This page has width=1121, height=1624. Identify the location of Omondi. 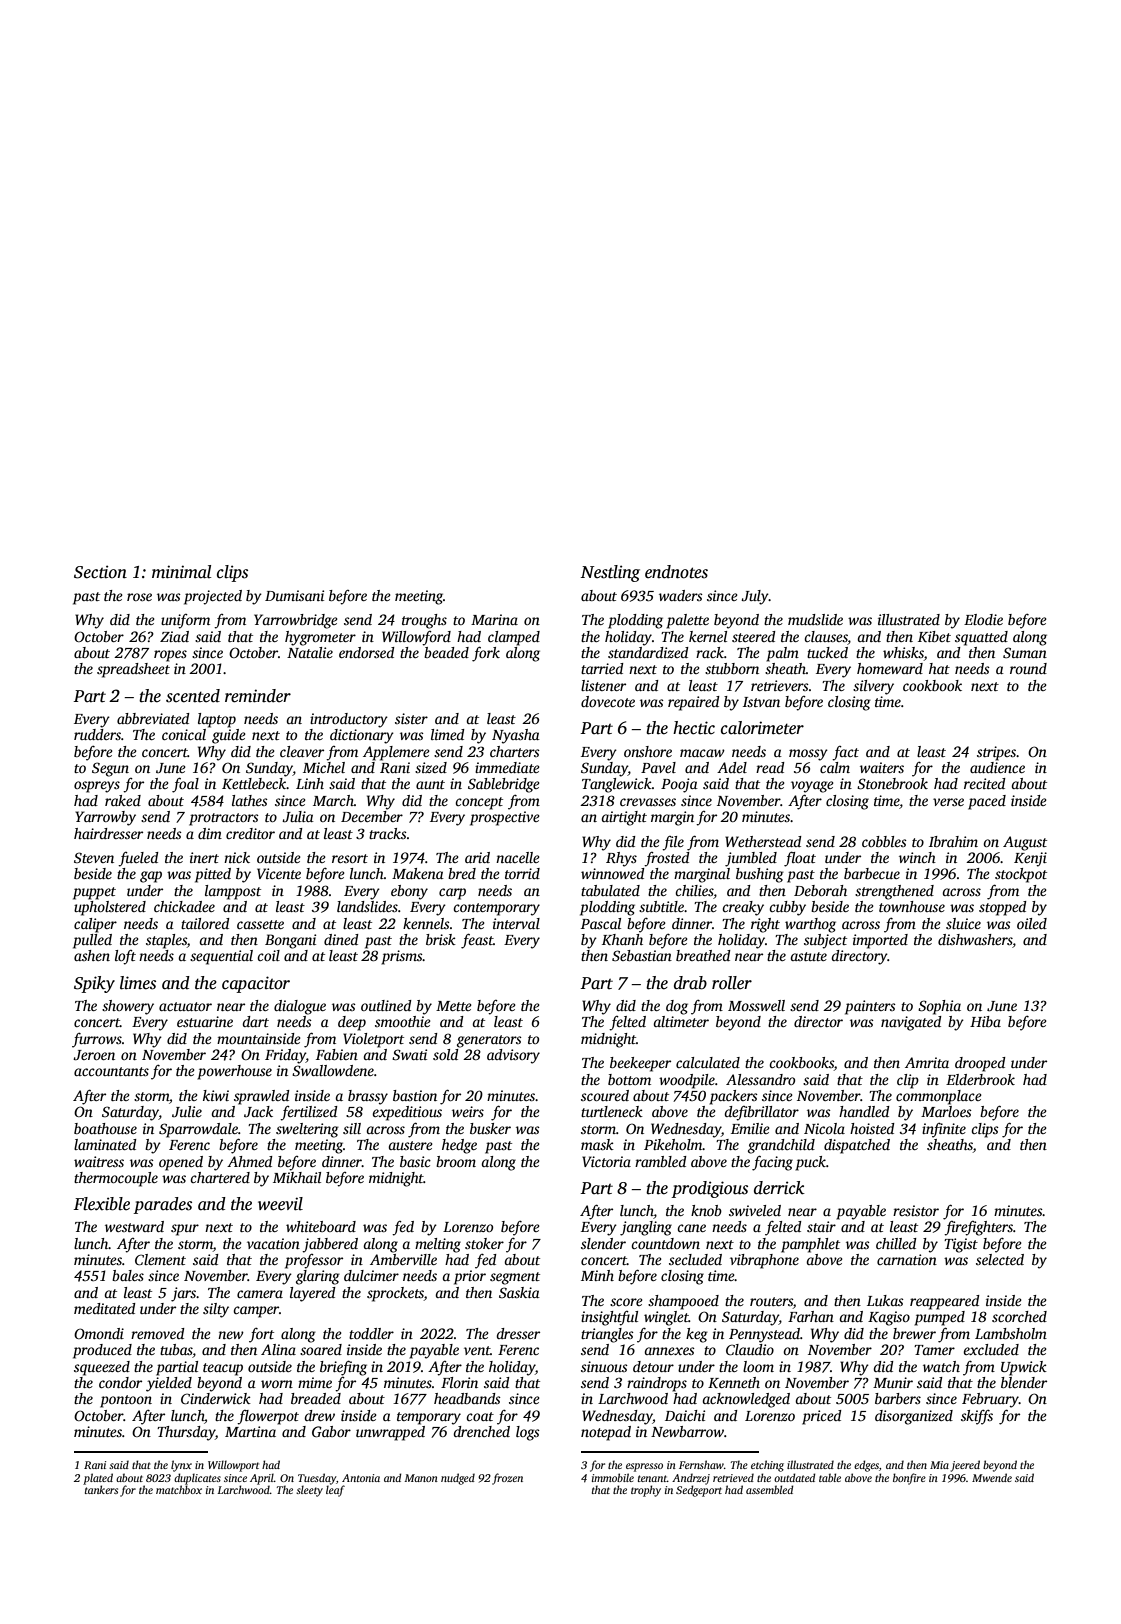
(99, 1333).
